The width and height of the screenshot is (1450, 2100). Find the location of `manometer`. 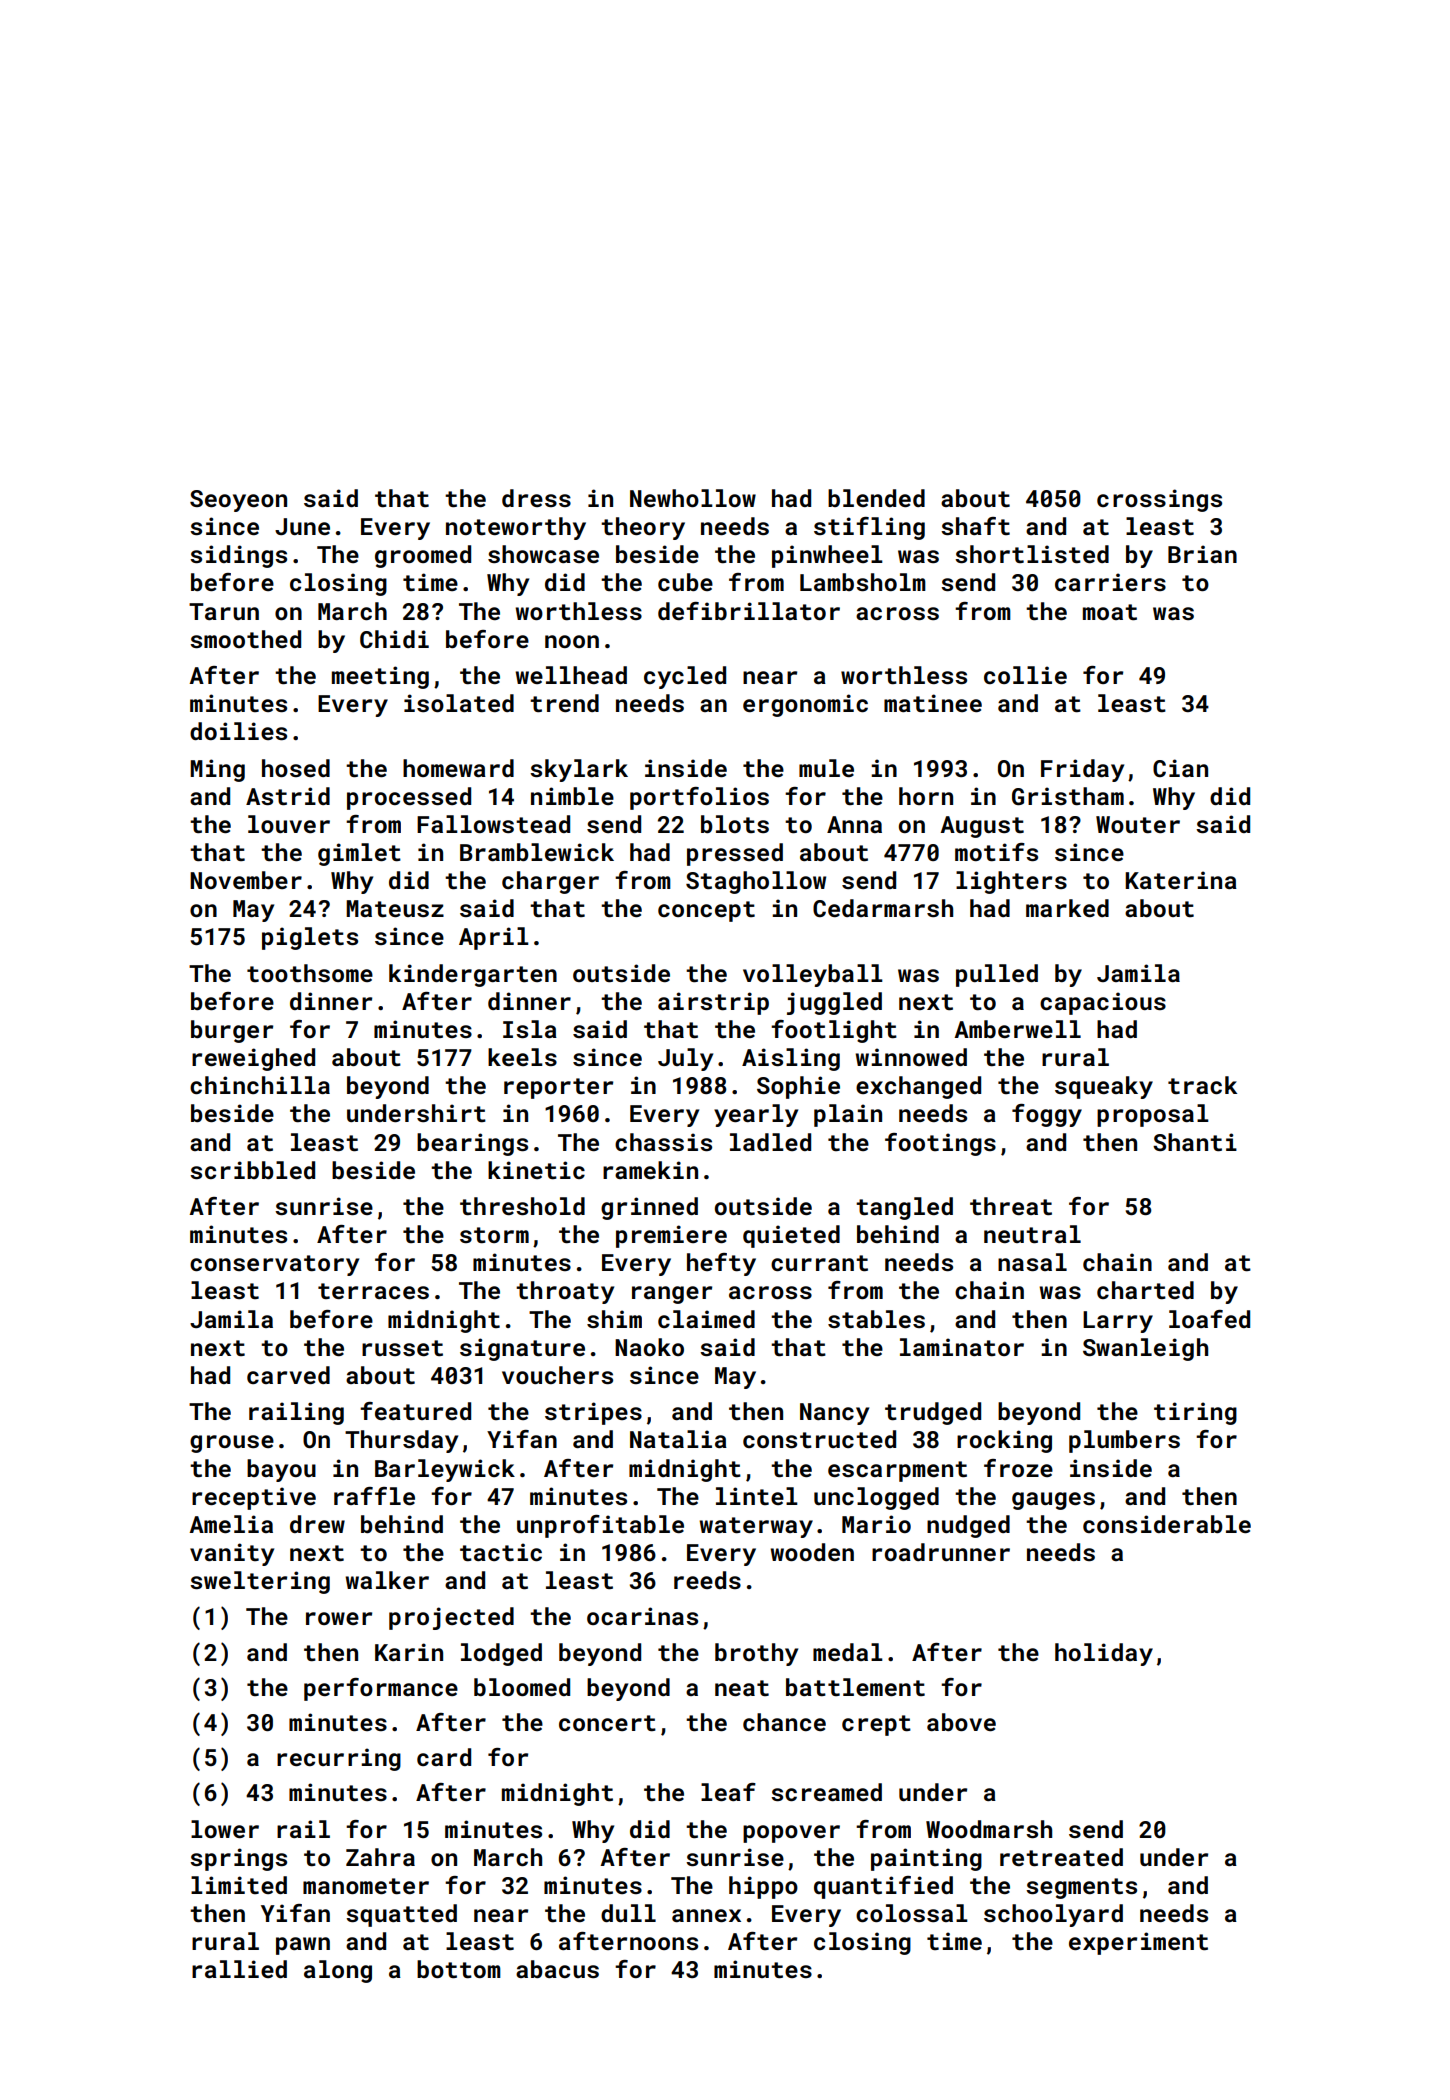

manometer is located at coordinates (366, 1886).
